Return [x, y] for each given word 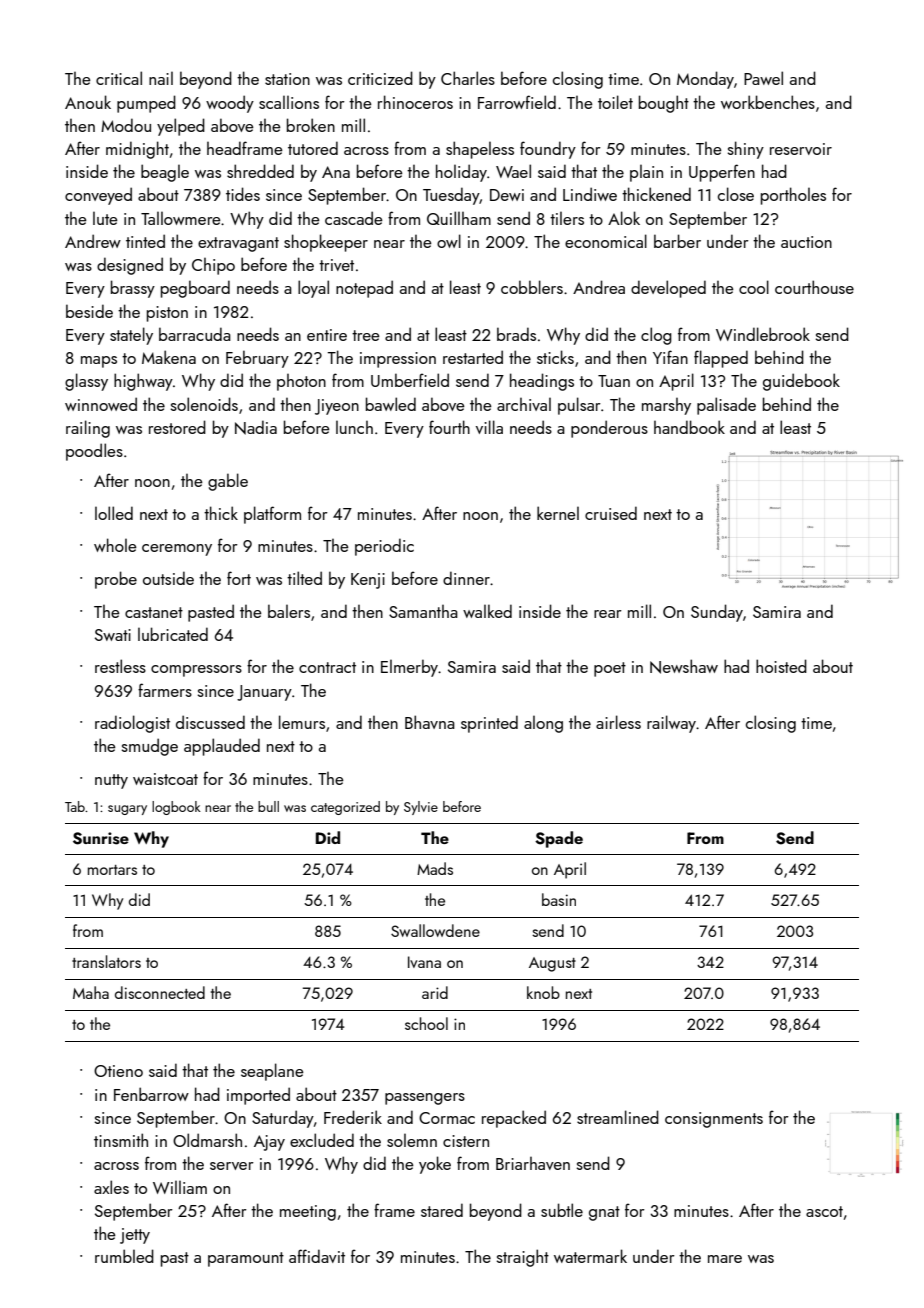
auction [806, 242]
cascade [354, 218]
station [287, 79]
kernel [558, 513]
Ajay [269, 1143]
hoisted [781, 666]
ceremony [177, 550]
